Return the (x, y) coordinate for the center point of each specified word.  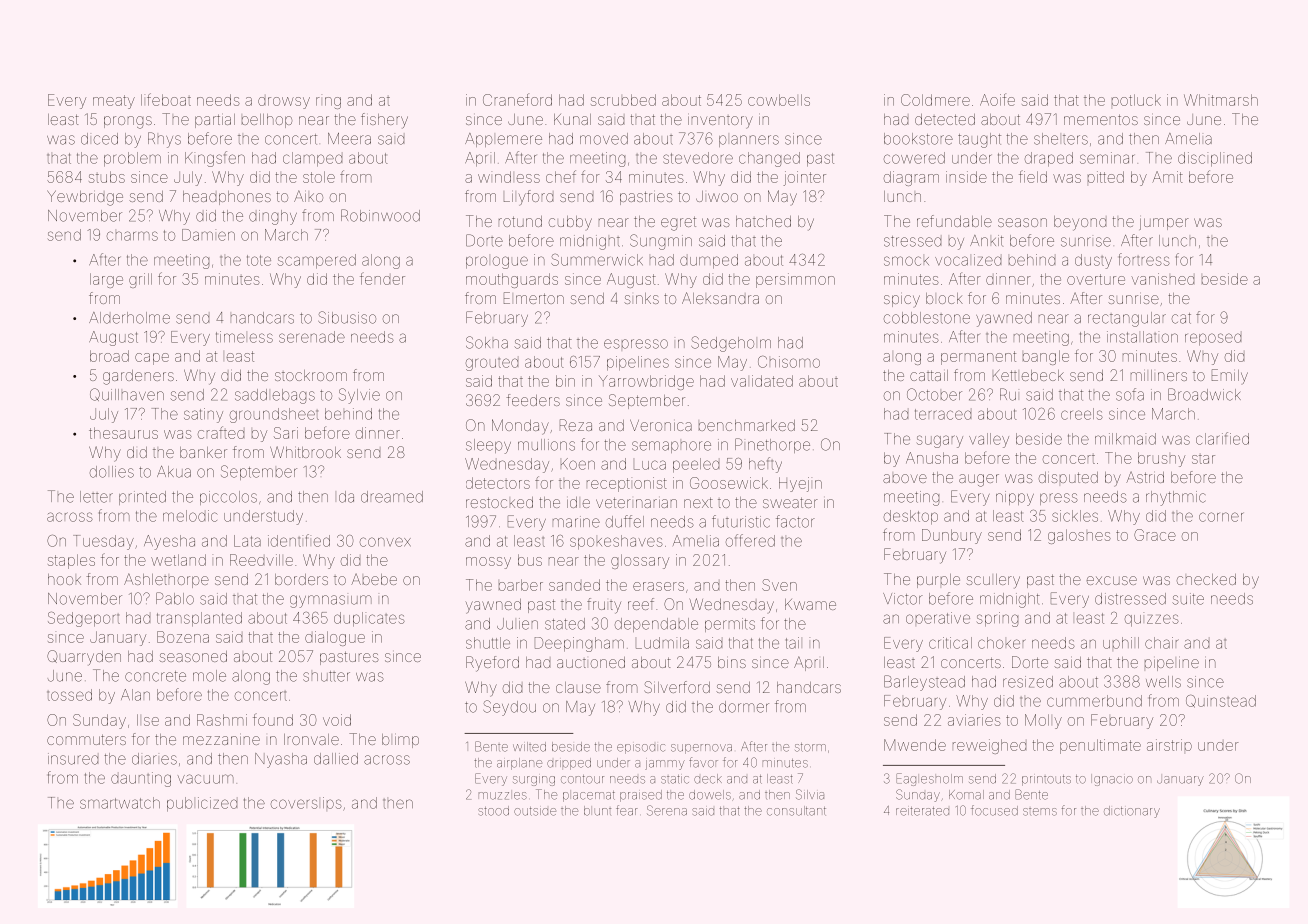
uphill (1121, 643)
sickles (1075, 516)
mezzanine (221, 740)
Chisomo (789, 362)
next (698, 502)
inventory (720, 122)
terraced (943, 414)
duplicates (369, 619)
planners (749, 141)
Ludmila (662, 643)
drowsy (284, 103)
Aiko (308, 196)
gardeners (138, 377)
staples (71, 561)
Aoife (997, 99)
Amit (1168, 177)
